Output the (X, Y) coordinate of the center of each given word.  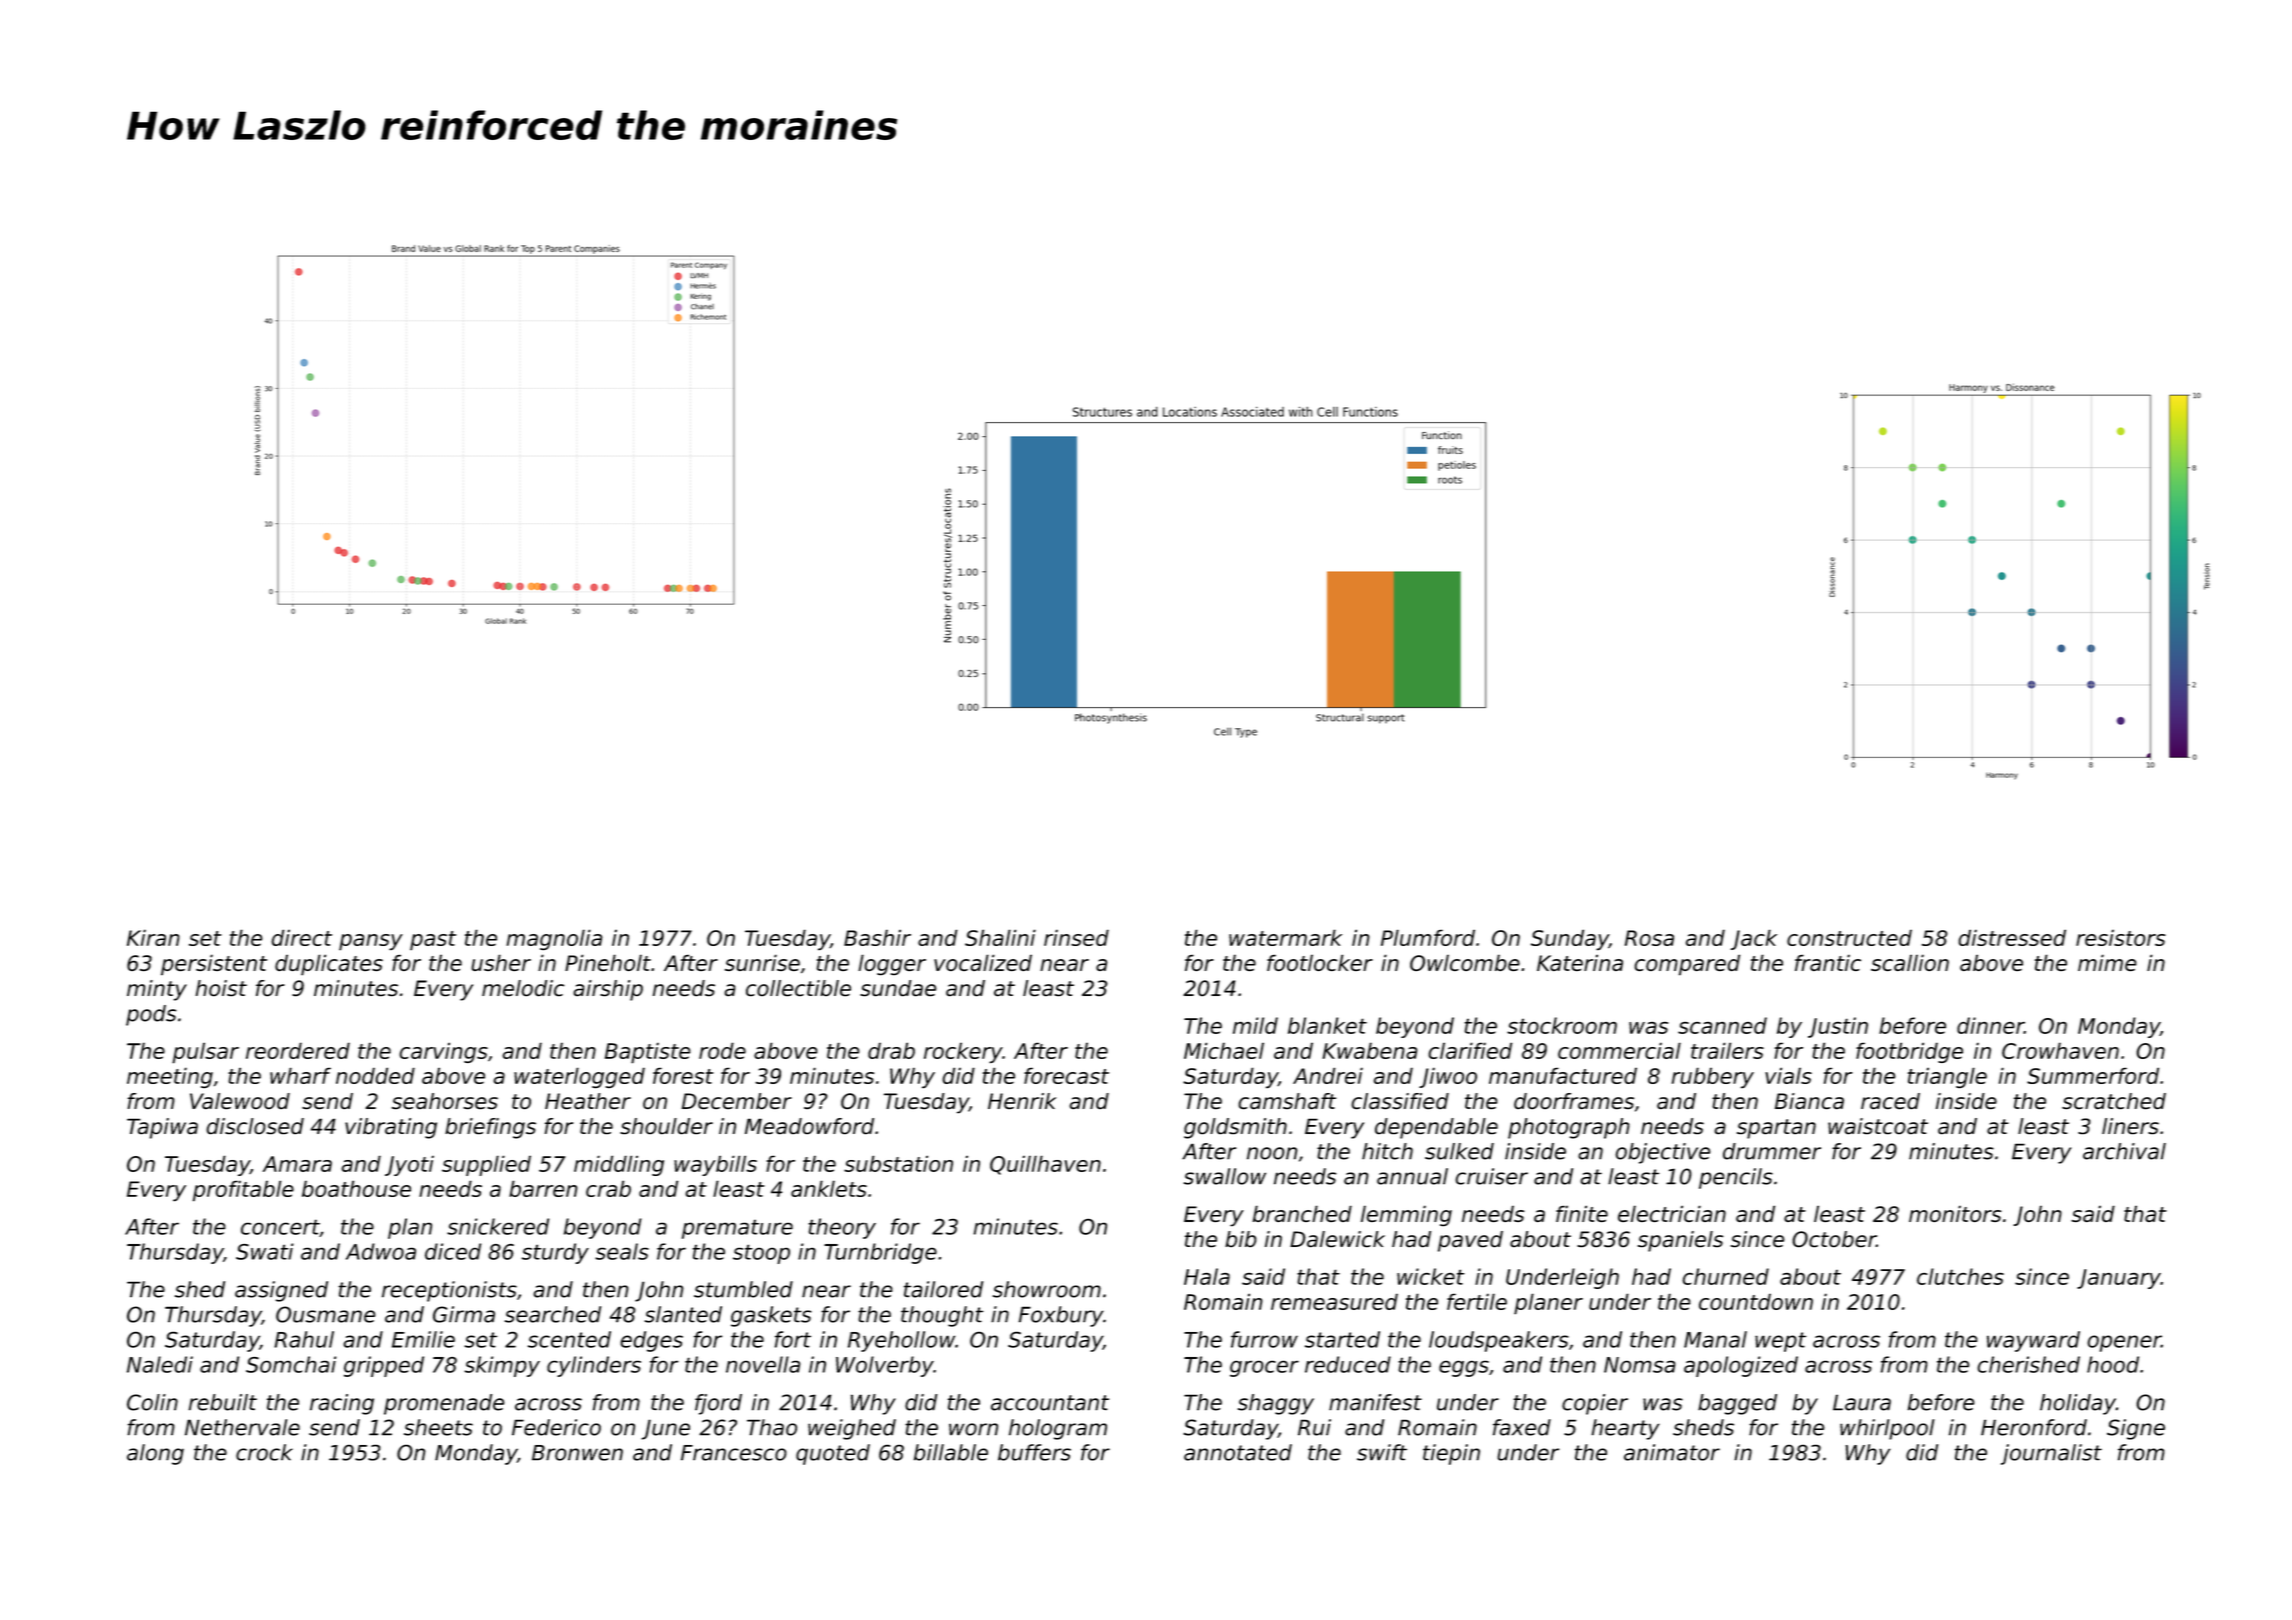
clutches (1960, 1276)
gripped (384, 1366)
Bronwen (577, 1453)
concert (280, 1228)
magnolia (554, 939)
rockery (963, 1052)
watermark (1285, 937)
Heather (588, 1101)
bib (1241, 1239)
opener (2124, 1343)
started (1342, 1339)
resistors (2121, 937)
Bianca (1809, 1101)
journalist (2051, 1454)
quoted (833, 1454)
